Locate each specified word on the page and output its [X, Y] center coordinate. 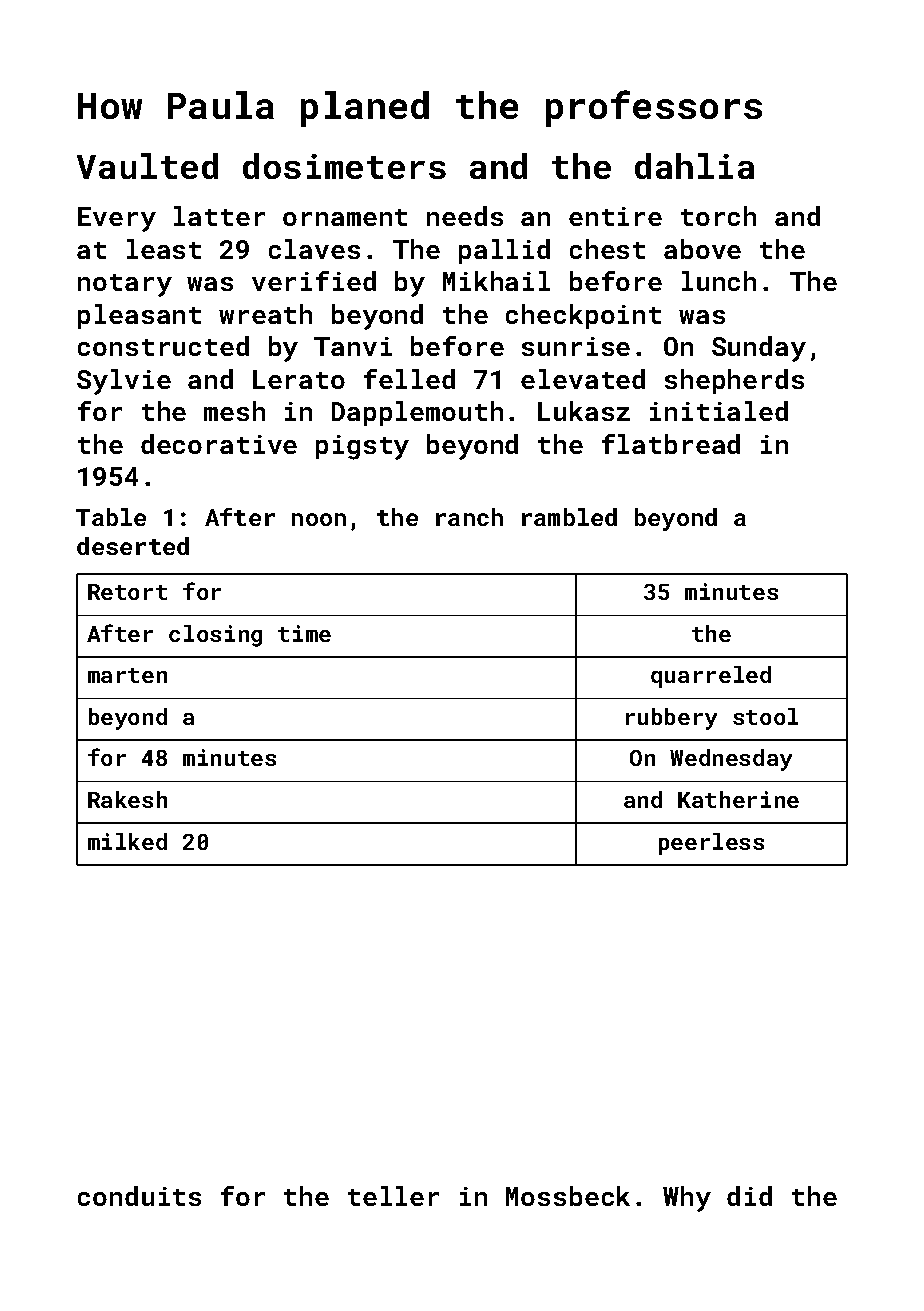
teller [393, 1196]
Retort [127, 592]
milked [127, 841]
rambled [569, 517]
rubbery [671, 719]
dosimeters [344, 166]
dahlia [694, 166]
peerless [711, 844]
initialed [719, 411]
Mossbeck [568, 1196]
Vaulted [147, 166]
